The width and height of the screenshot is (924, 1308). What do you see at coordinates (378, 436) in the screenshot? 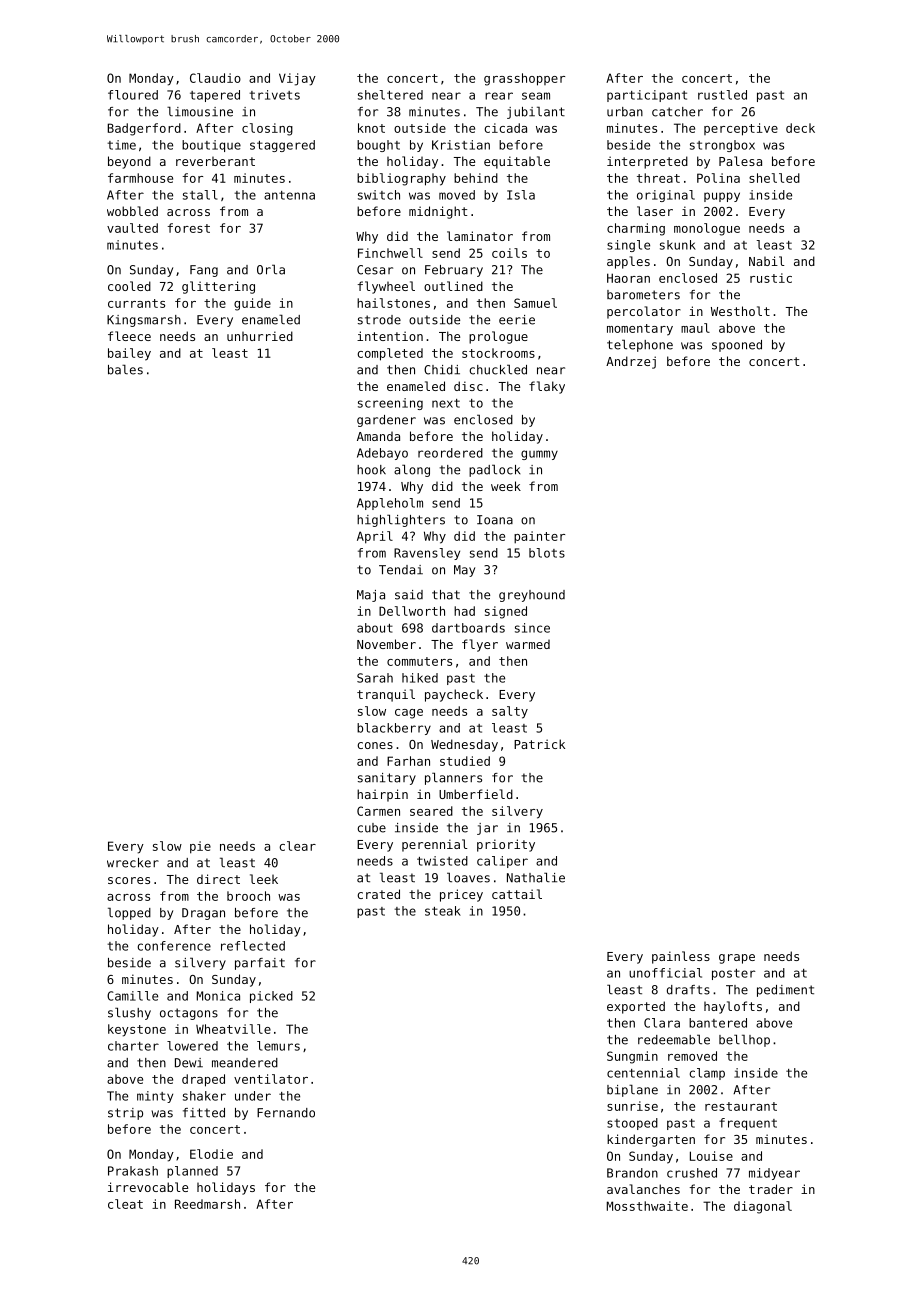
I see `Amanda` at bounding box center [378, 436].
